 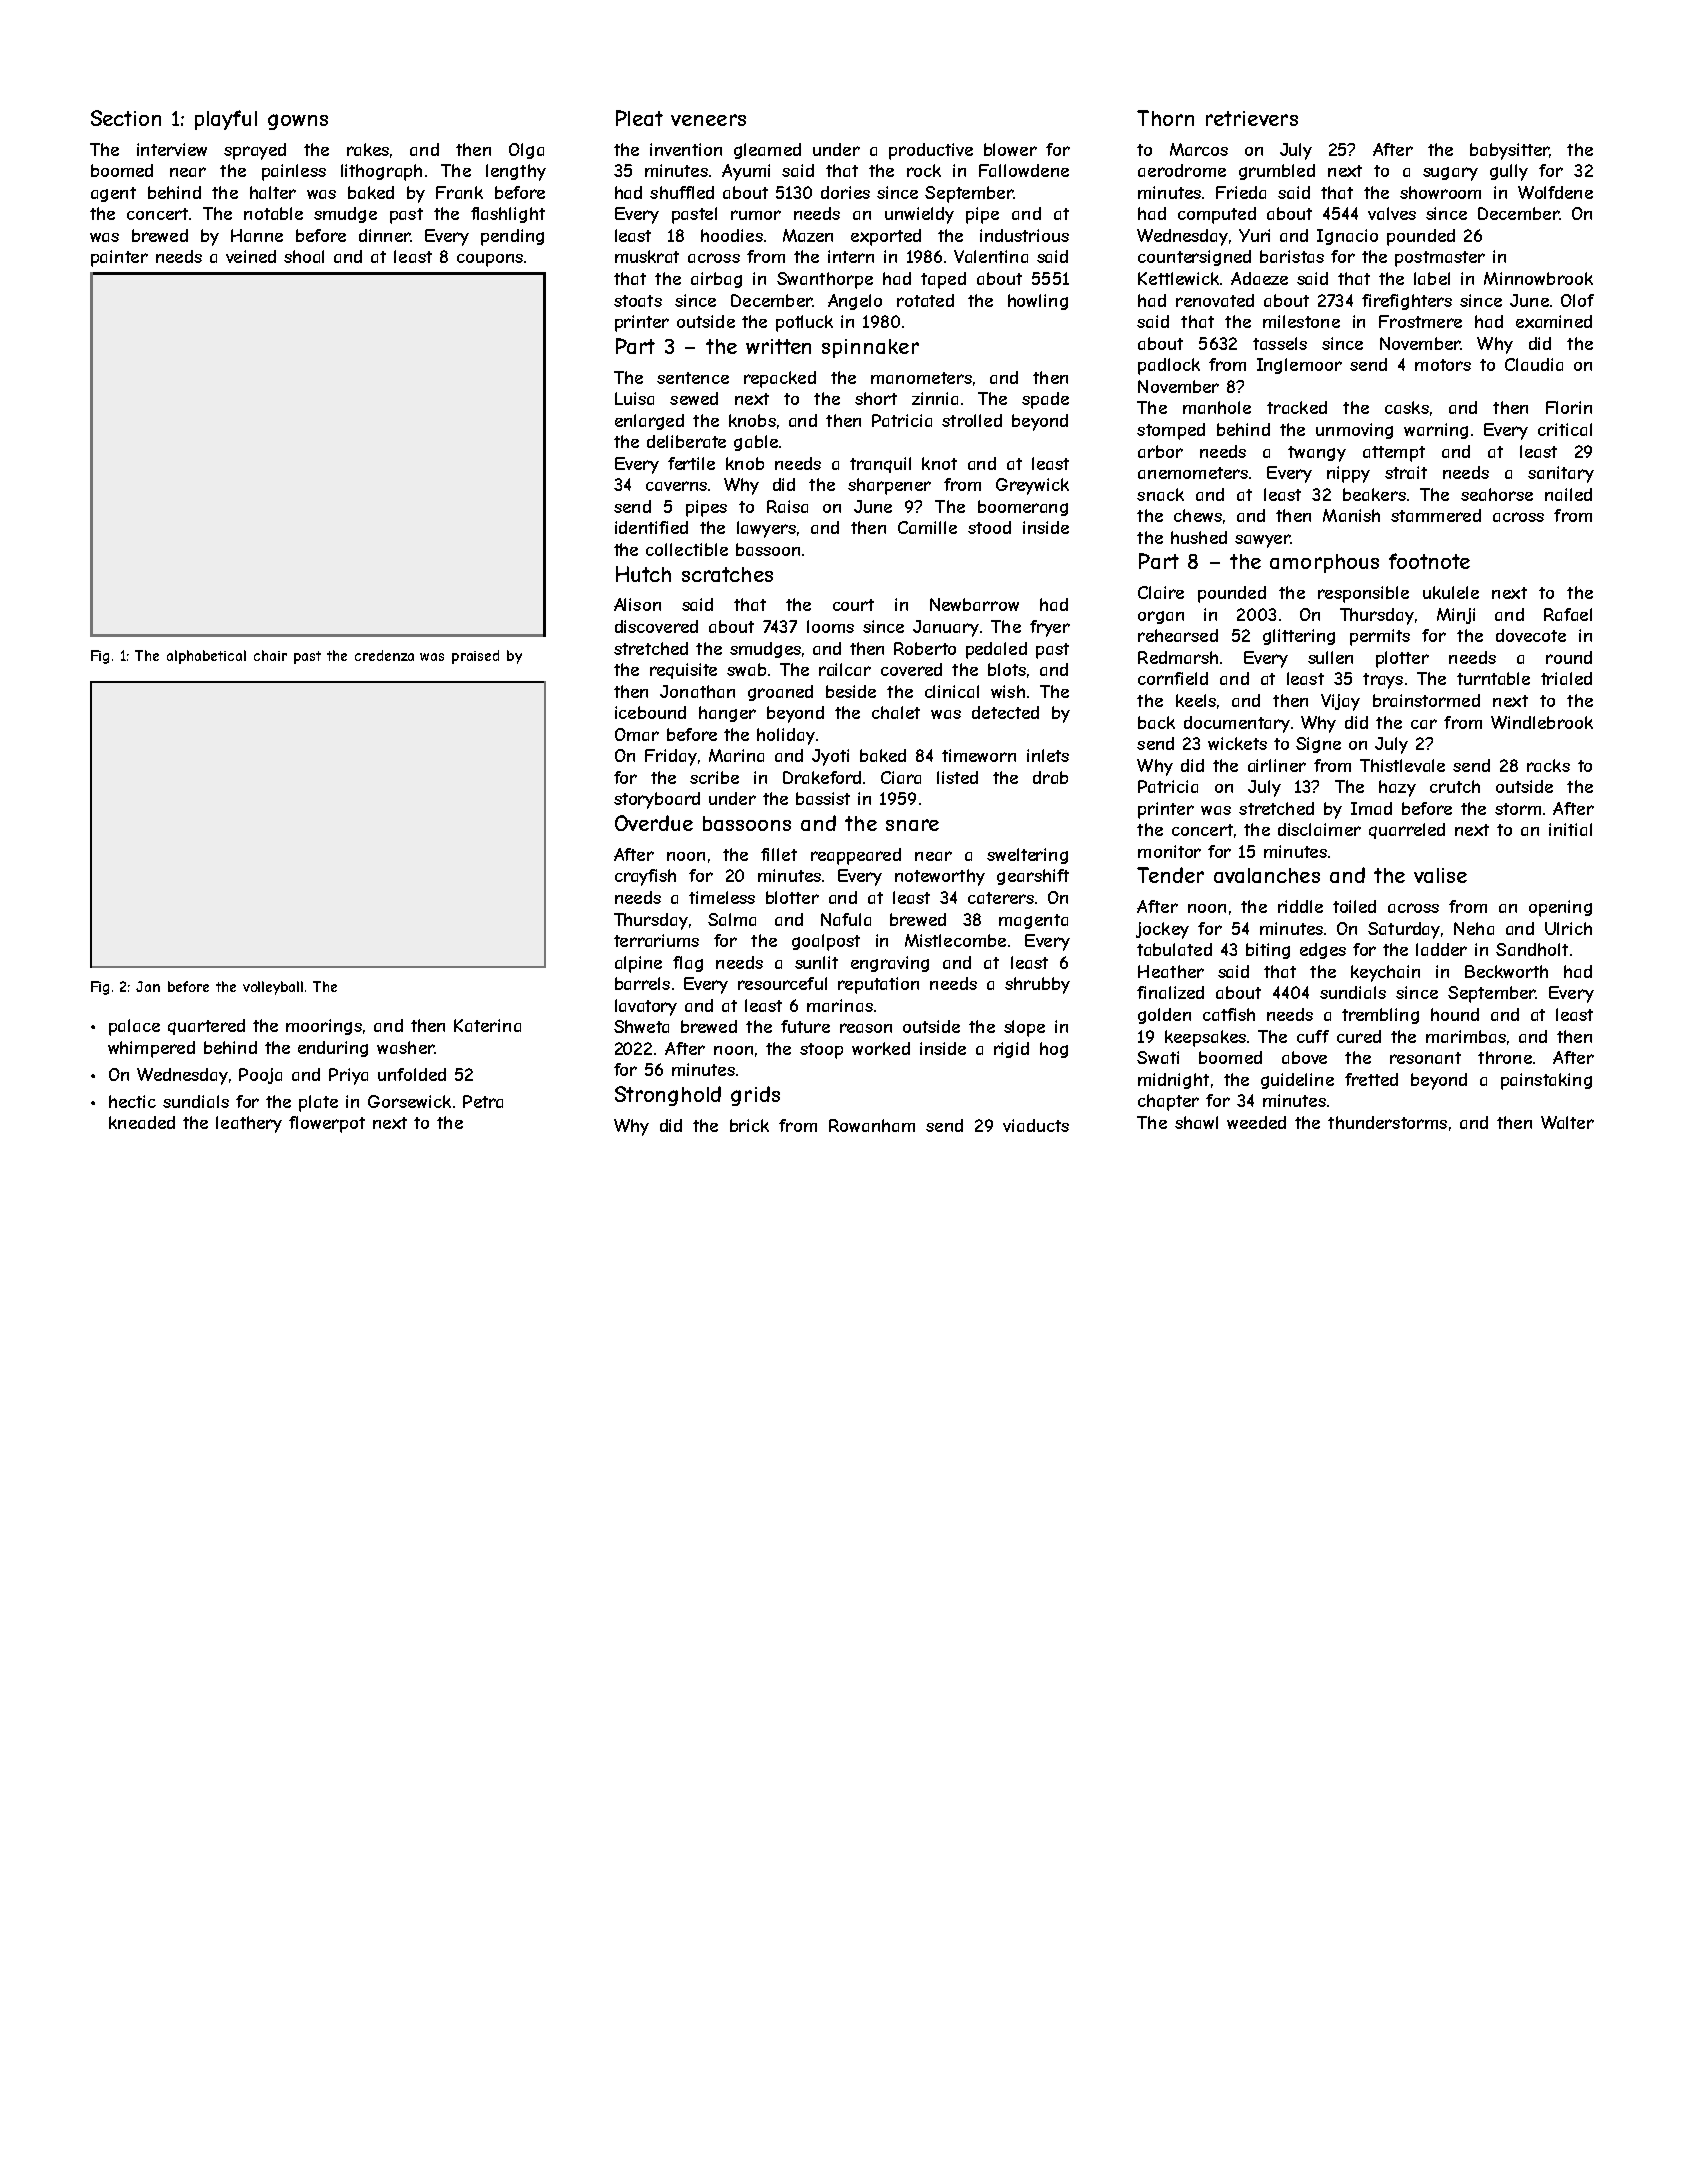 I want to click on storyboard, so click(x=657, y=800).
